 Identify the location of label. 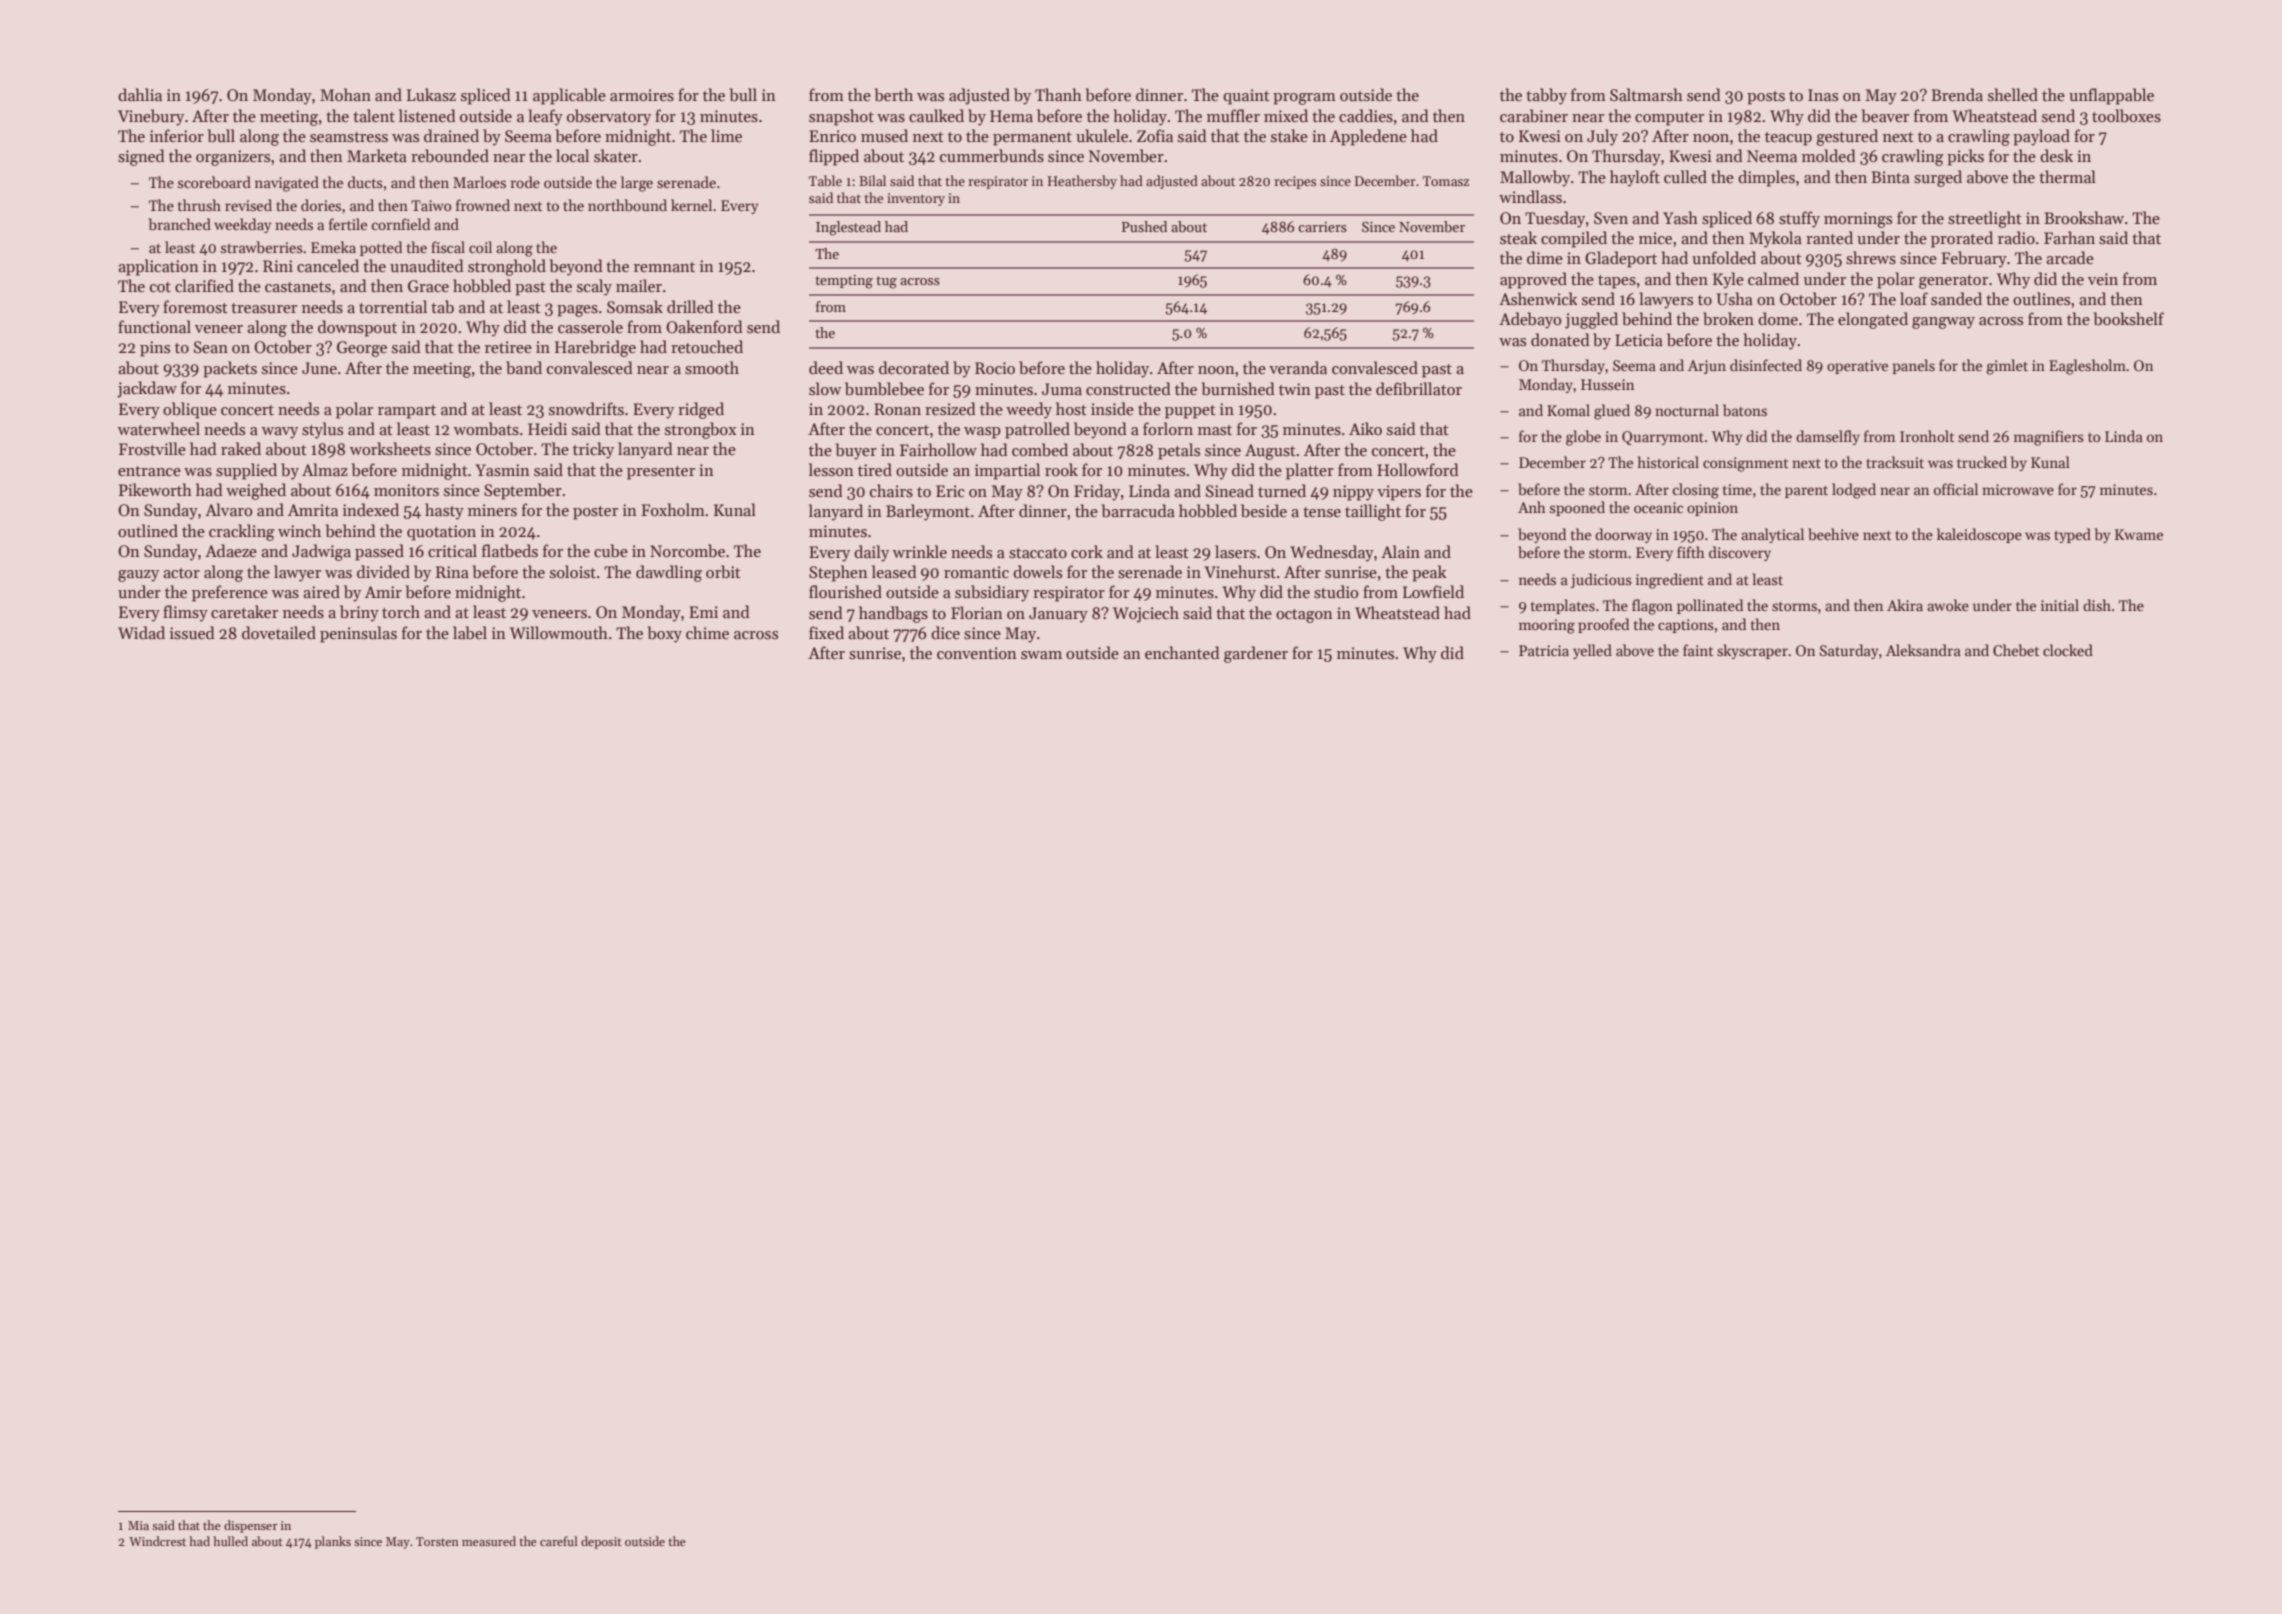
(470, 633).
